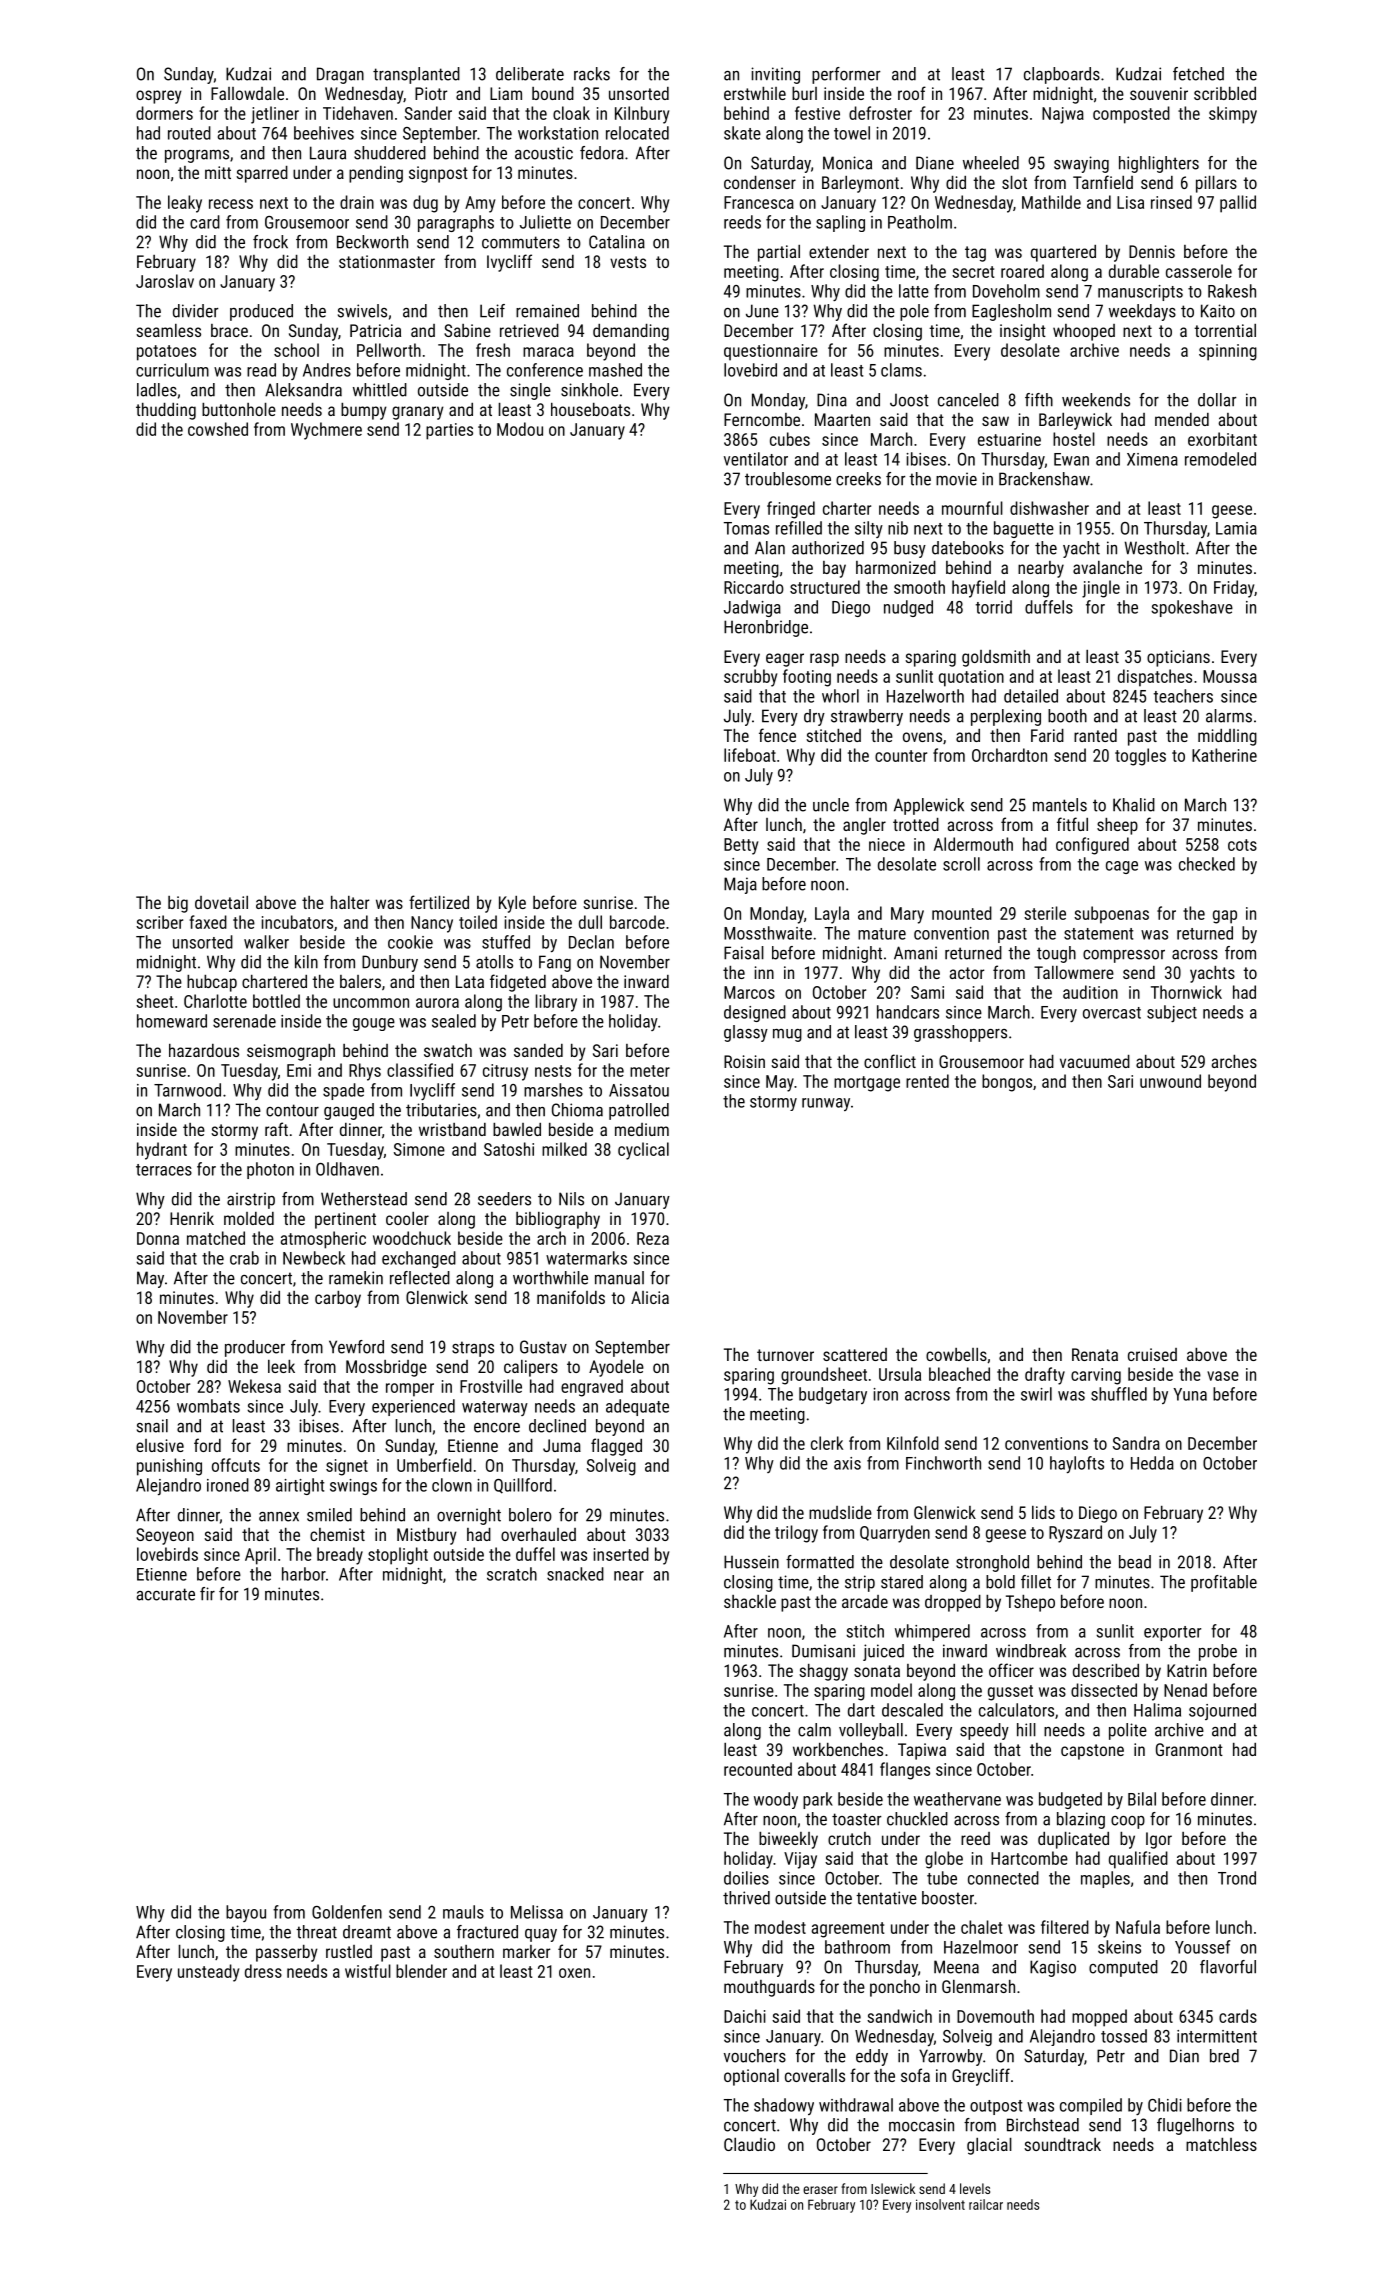 The image size is (1393, 2294). I want to click on performer, so click(846, 75).
